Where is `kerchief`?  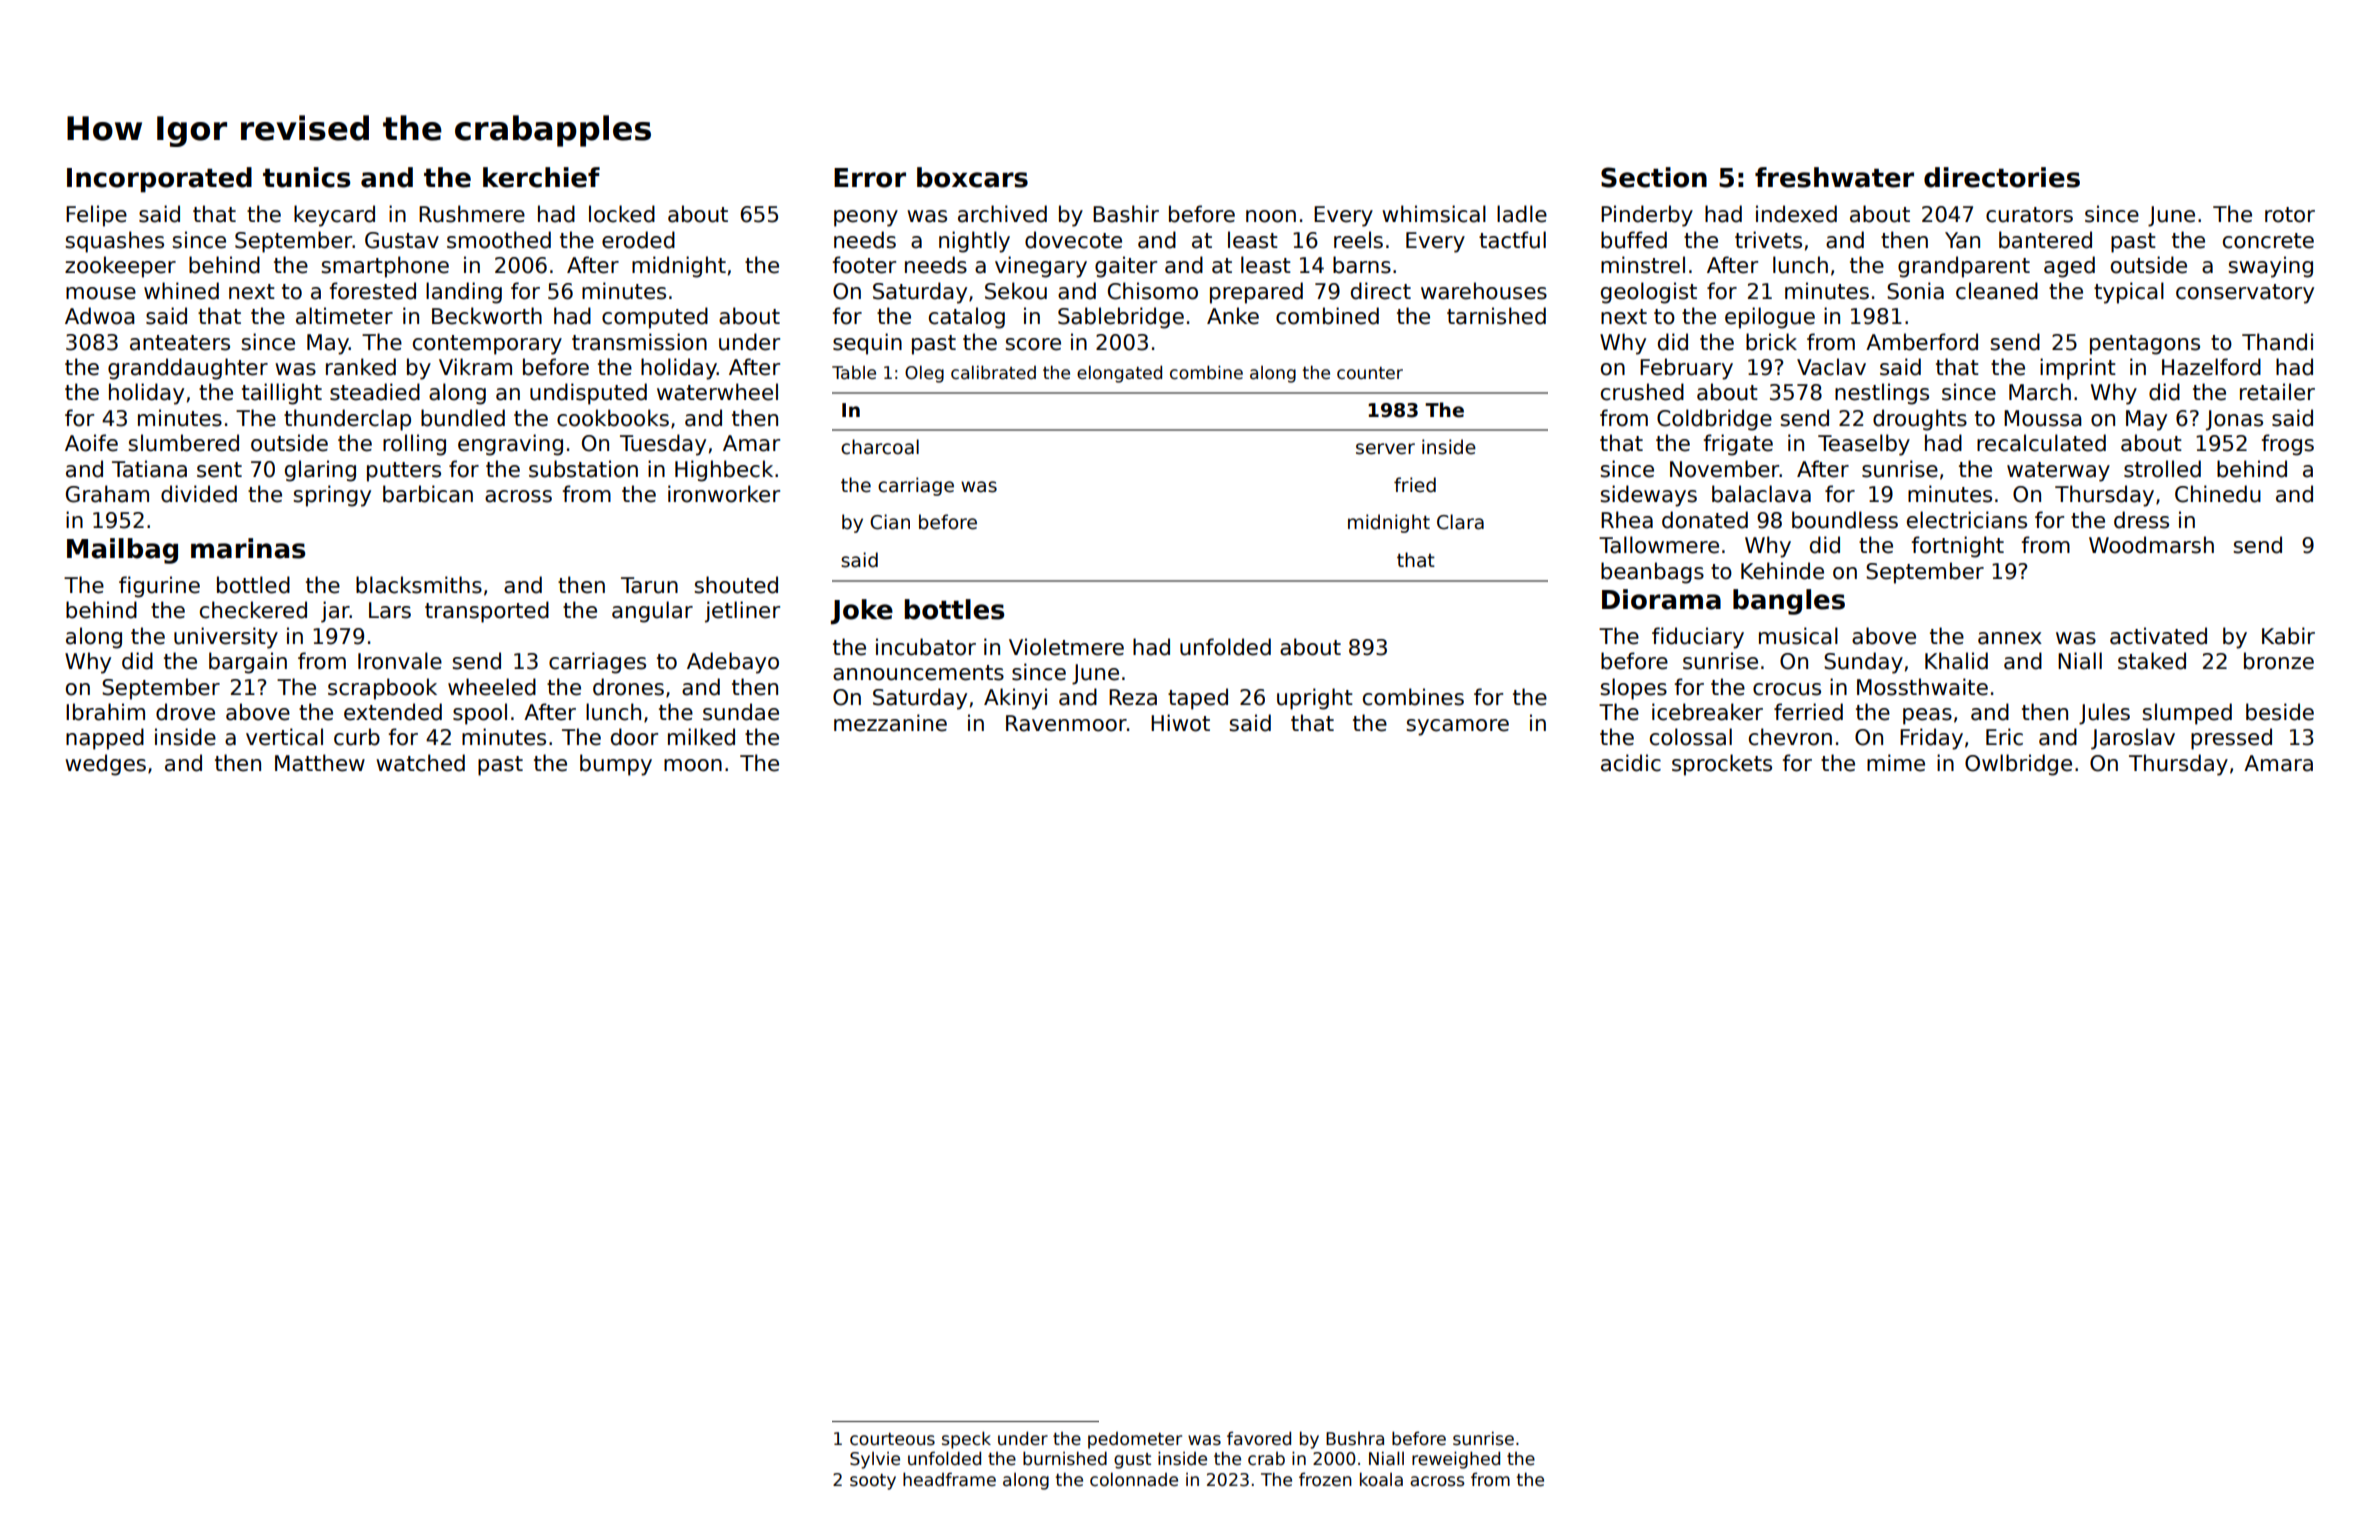 kerchief is located at coordinates (541, 177).
